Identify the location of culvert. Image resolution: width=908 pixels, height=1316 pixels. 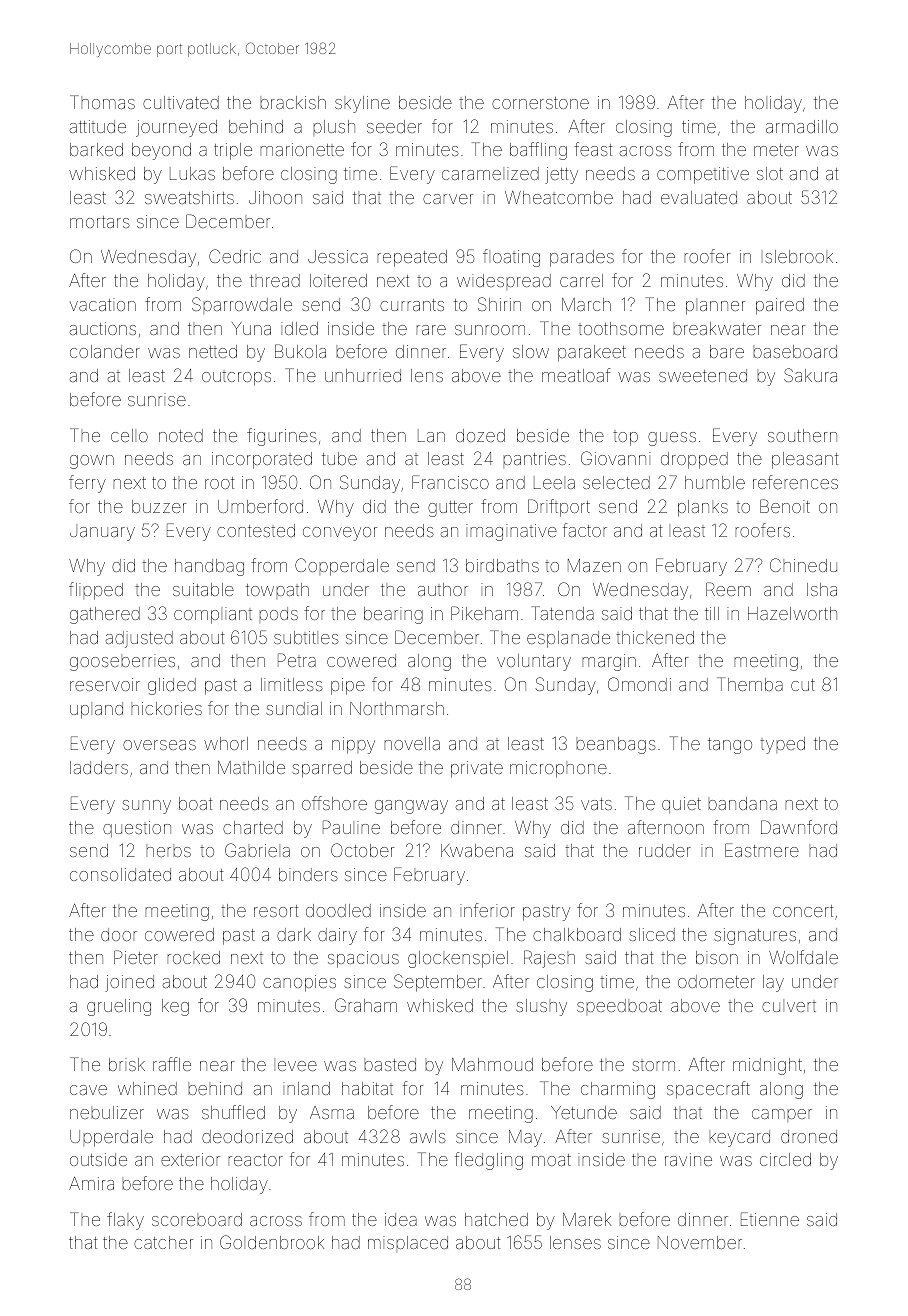
(789, 1007).
